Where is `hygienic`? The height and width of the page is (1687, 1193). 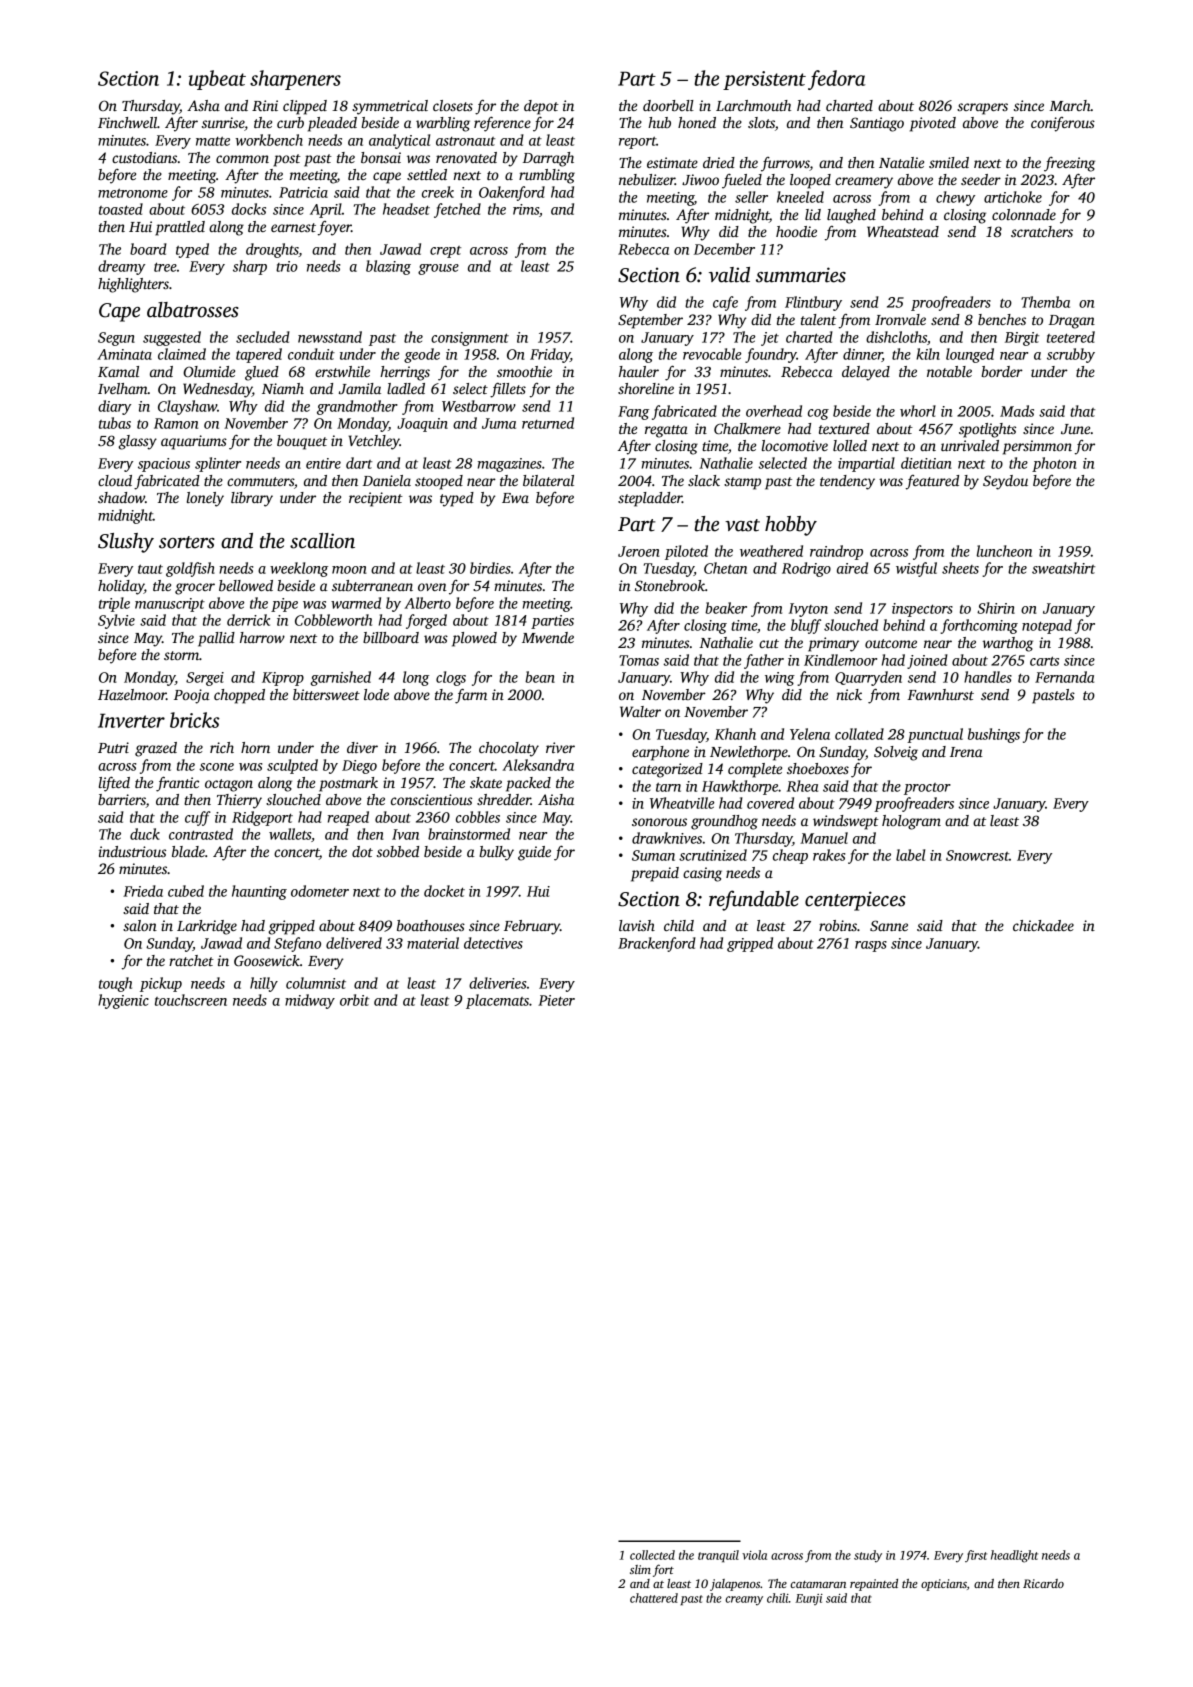 hygienic is located at coordinates (123, 1001).
